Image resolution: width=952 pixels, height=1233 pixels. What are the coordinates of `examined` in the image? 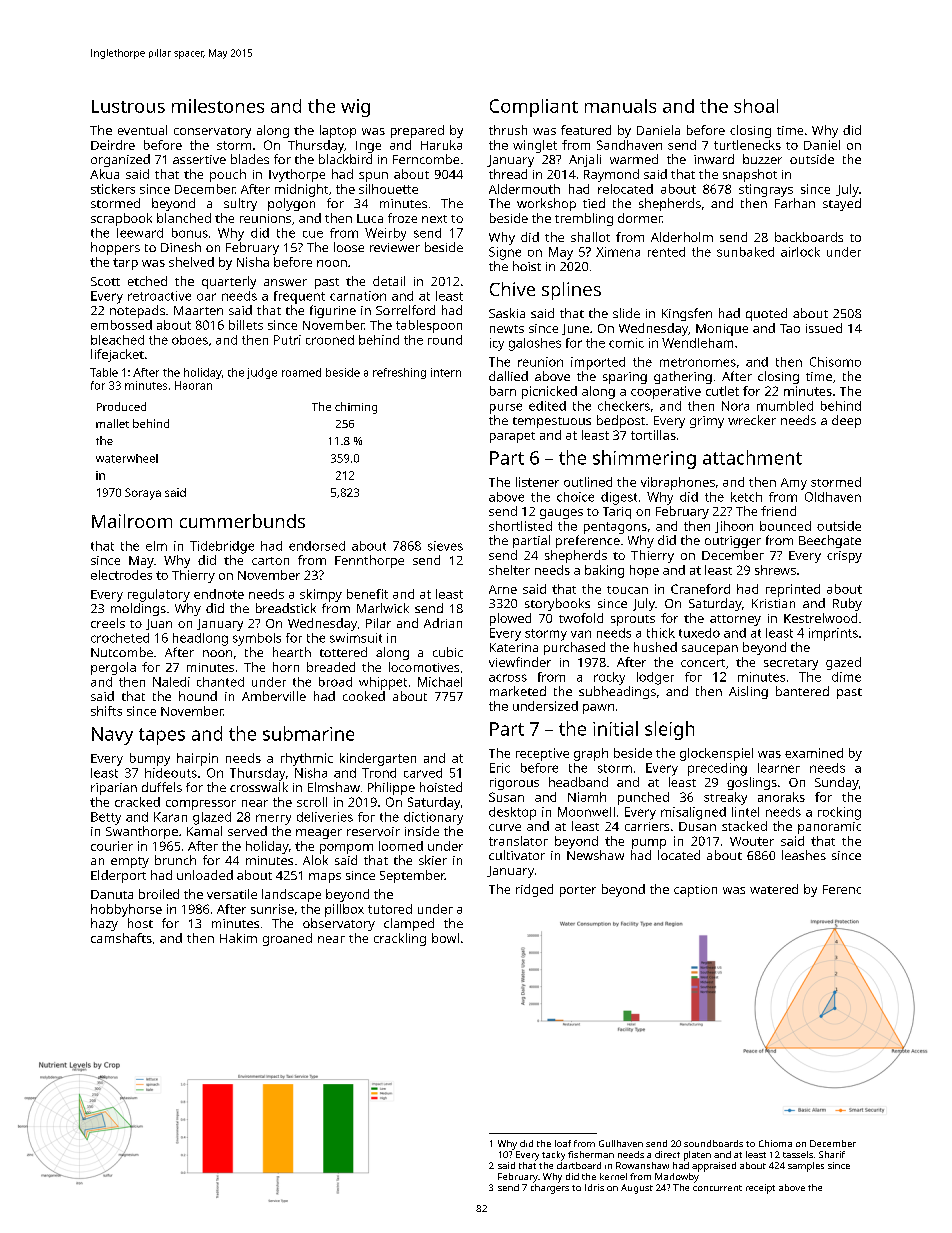 It's located at (814, 753).
